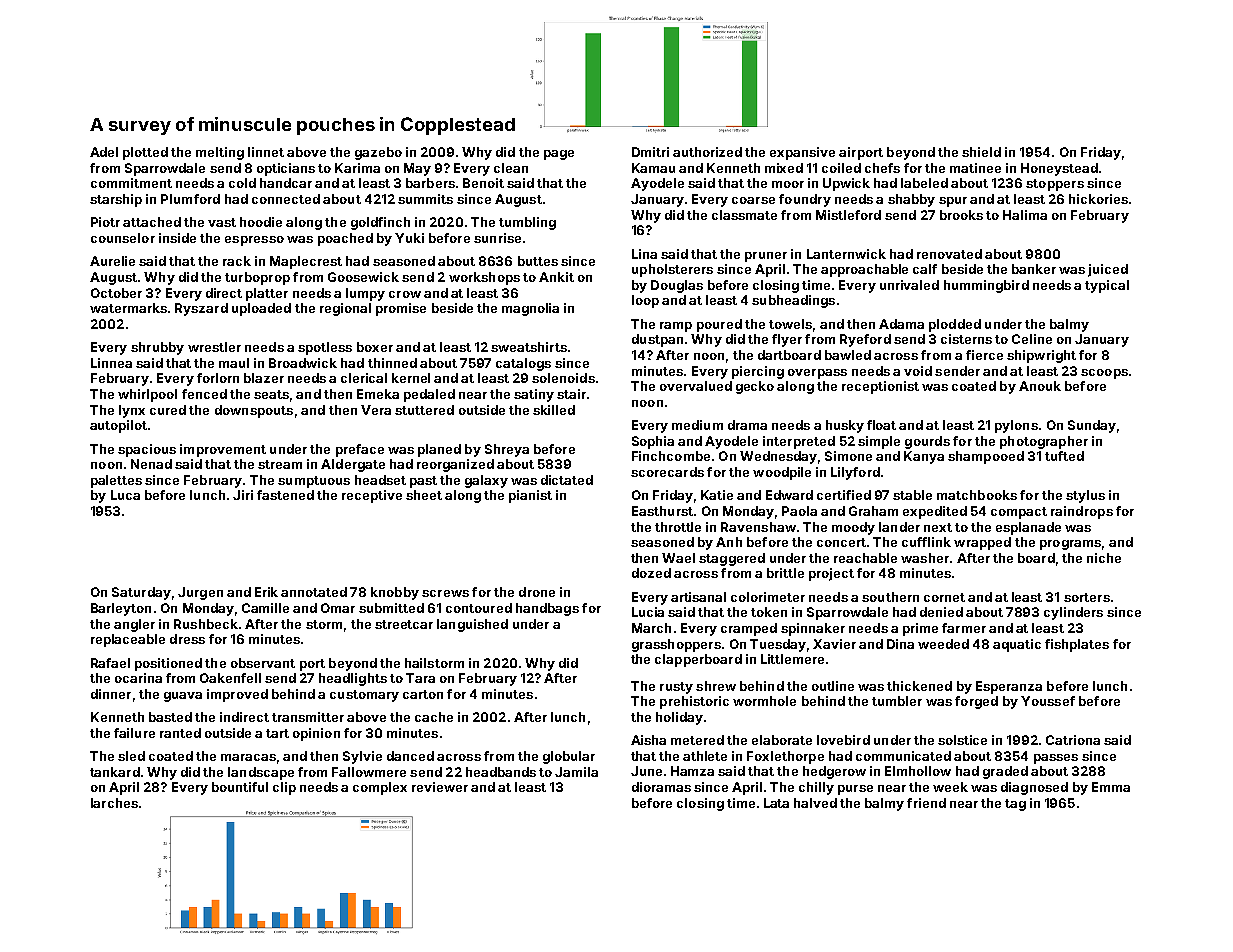 The image size is (1233, 952). What do you see at coordinates (981, 152) in the screenshot?
I see `shield` at bounding box center [981, 152].
